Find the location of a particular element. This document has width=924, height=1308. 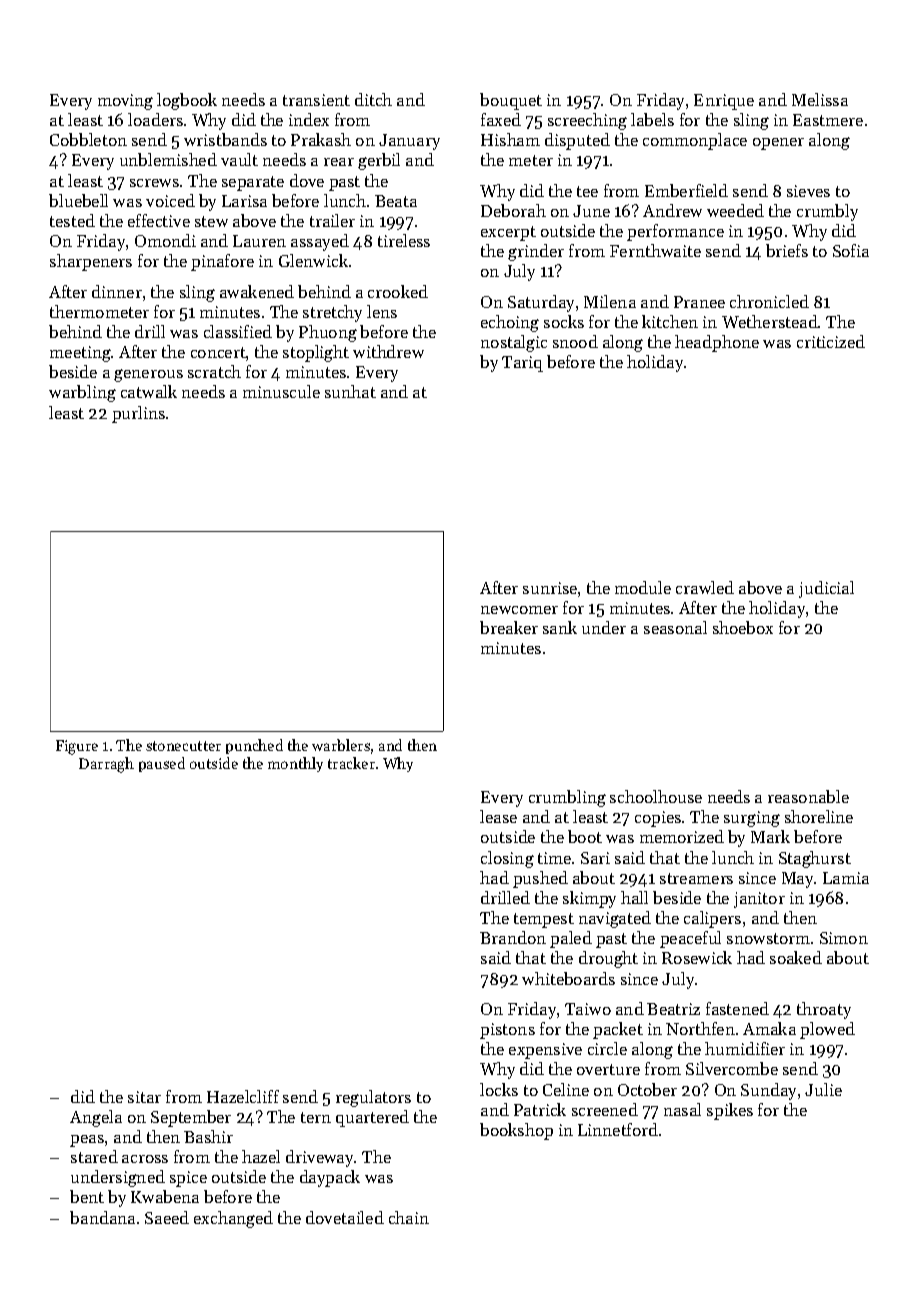

newcomer is located at coordinates (519, 610).
